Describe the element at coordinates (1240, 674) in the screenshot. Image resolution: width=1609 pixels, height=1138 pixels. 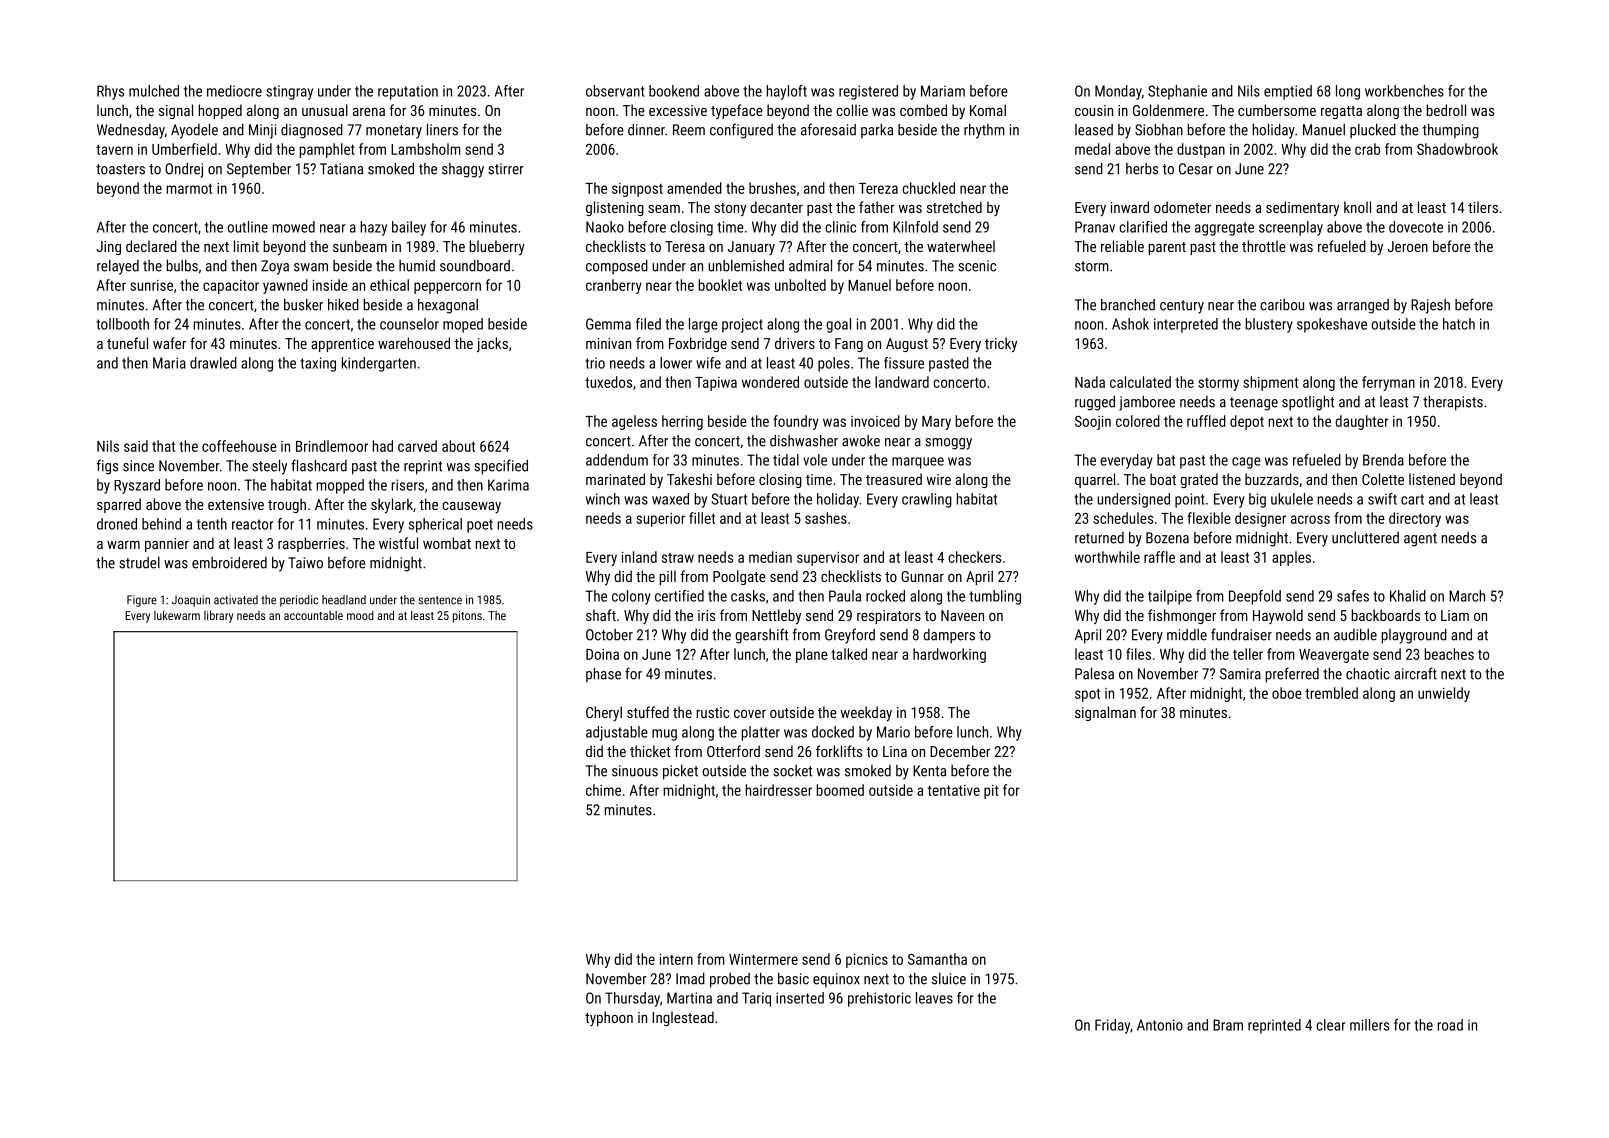
I see `Samira` at that location.
